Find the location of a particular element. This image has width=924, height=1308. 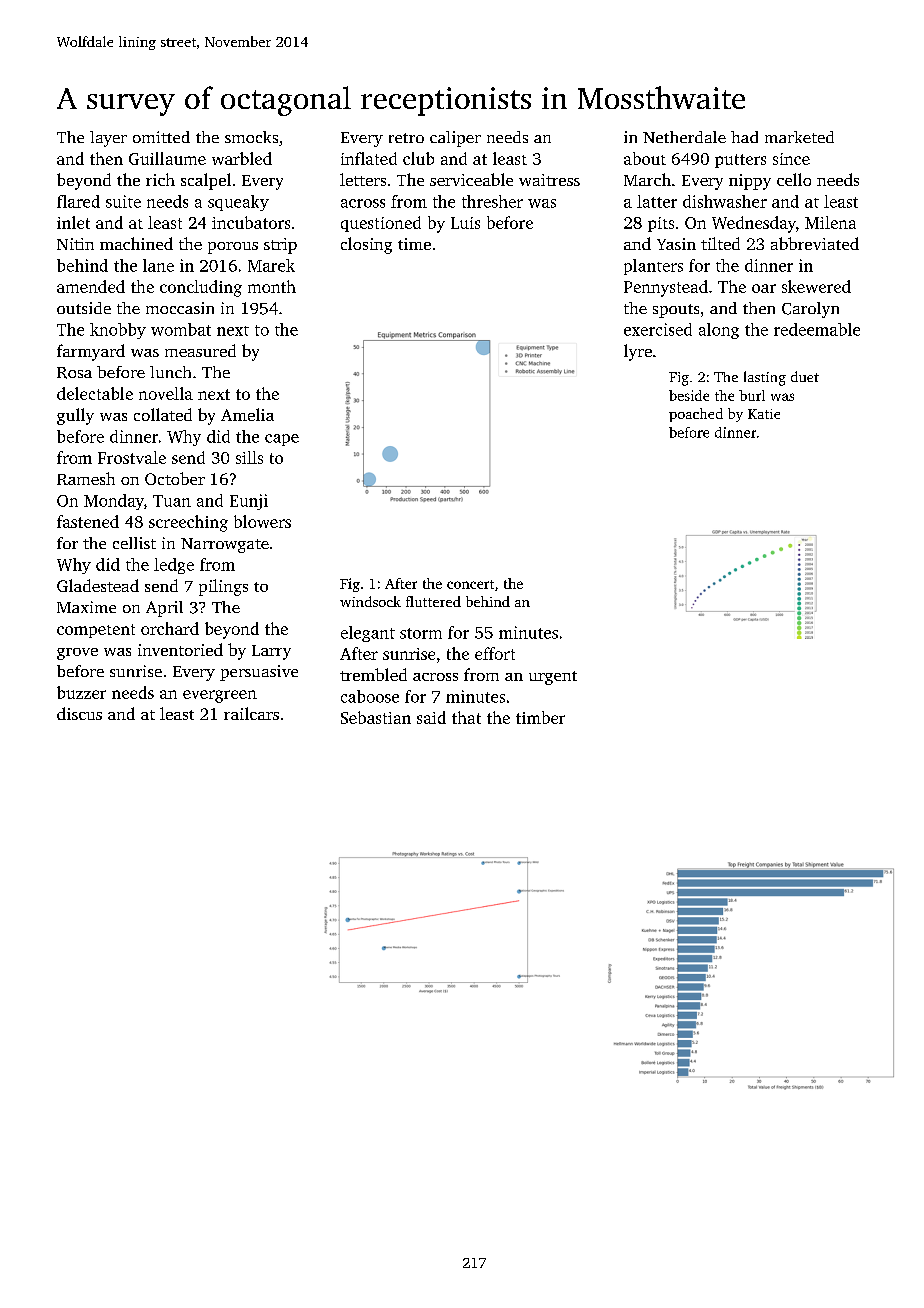

evergreen is located at coordinates (220, 696).
